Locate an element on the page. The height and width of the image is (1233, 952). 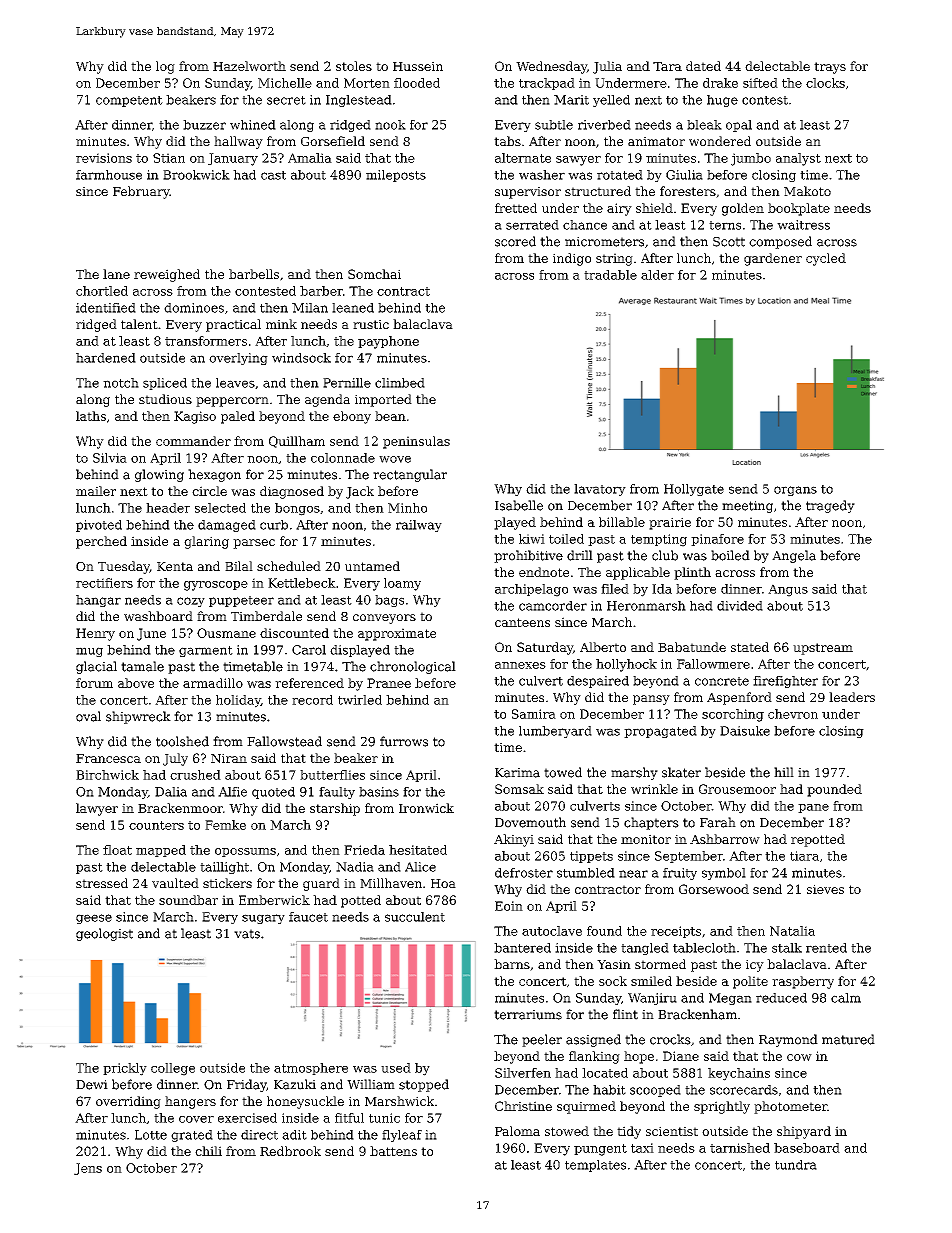
lavatory is located at coordinates (600, 490).
